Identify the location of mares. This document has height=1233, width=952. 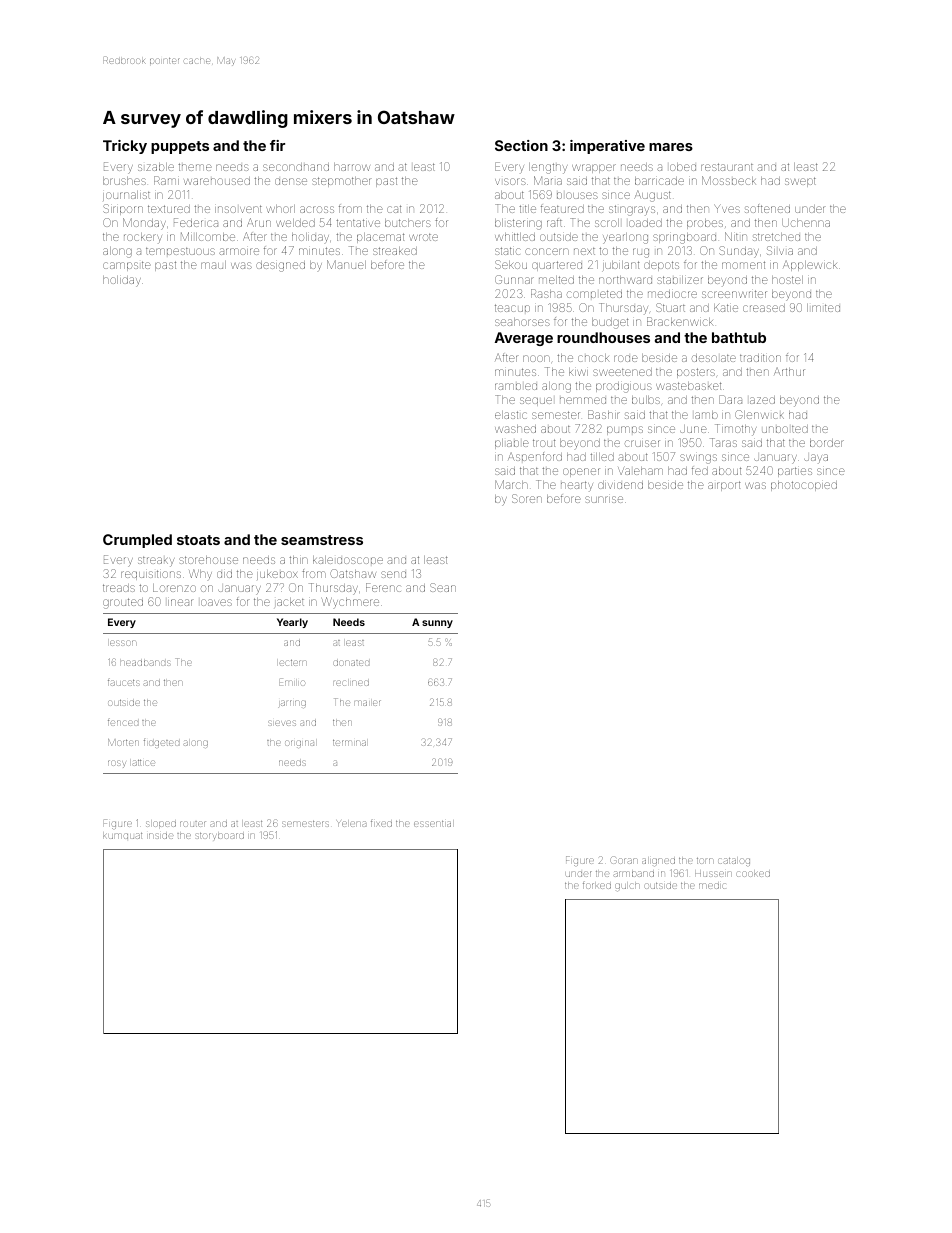
(671, 147).
